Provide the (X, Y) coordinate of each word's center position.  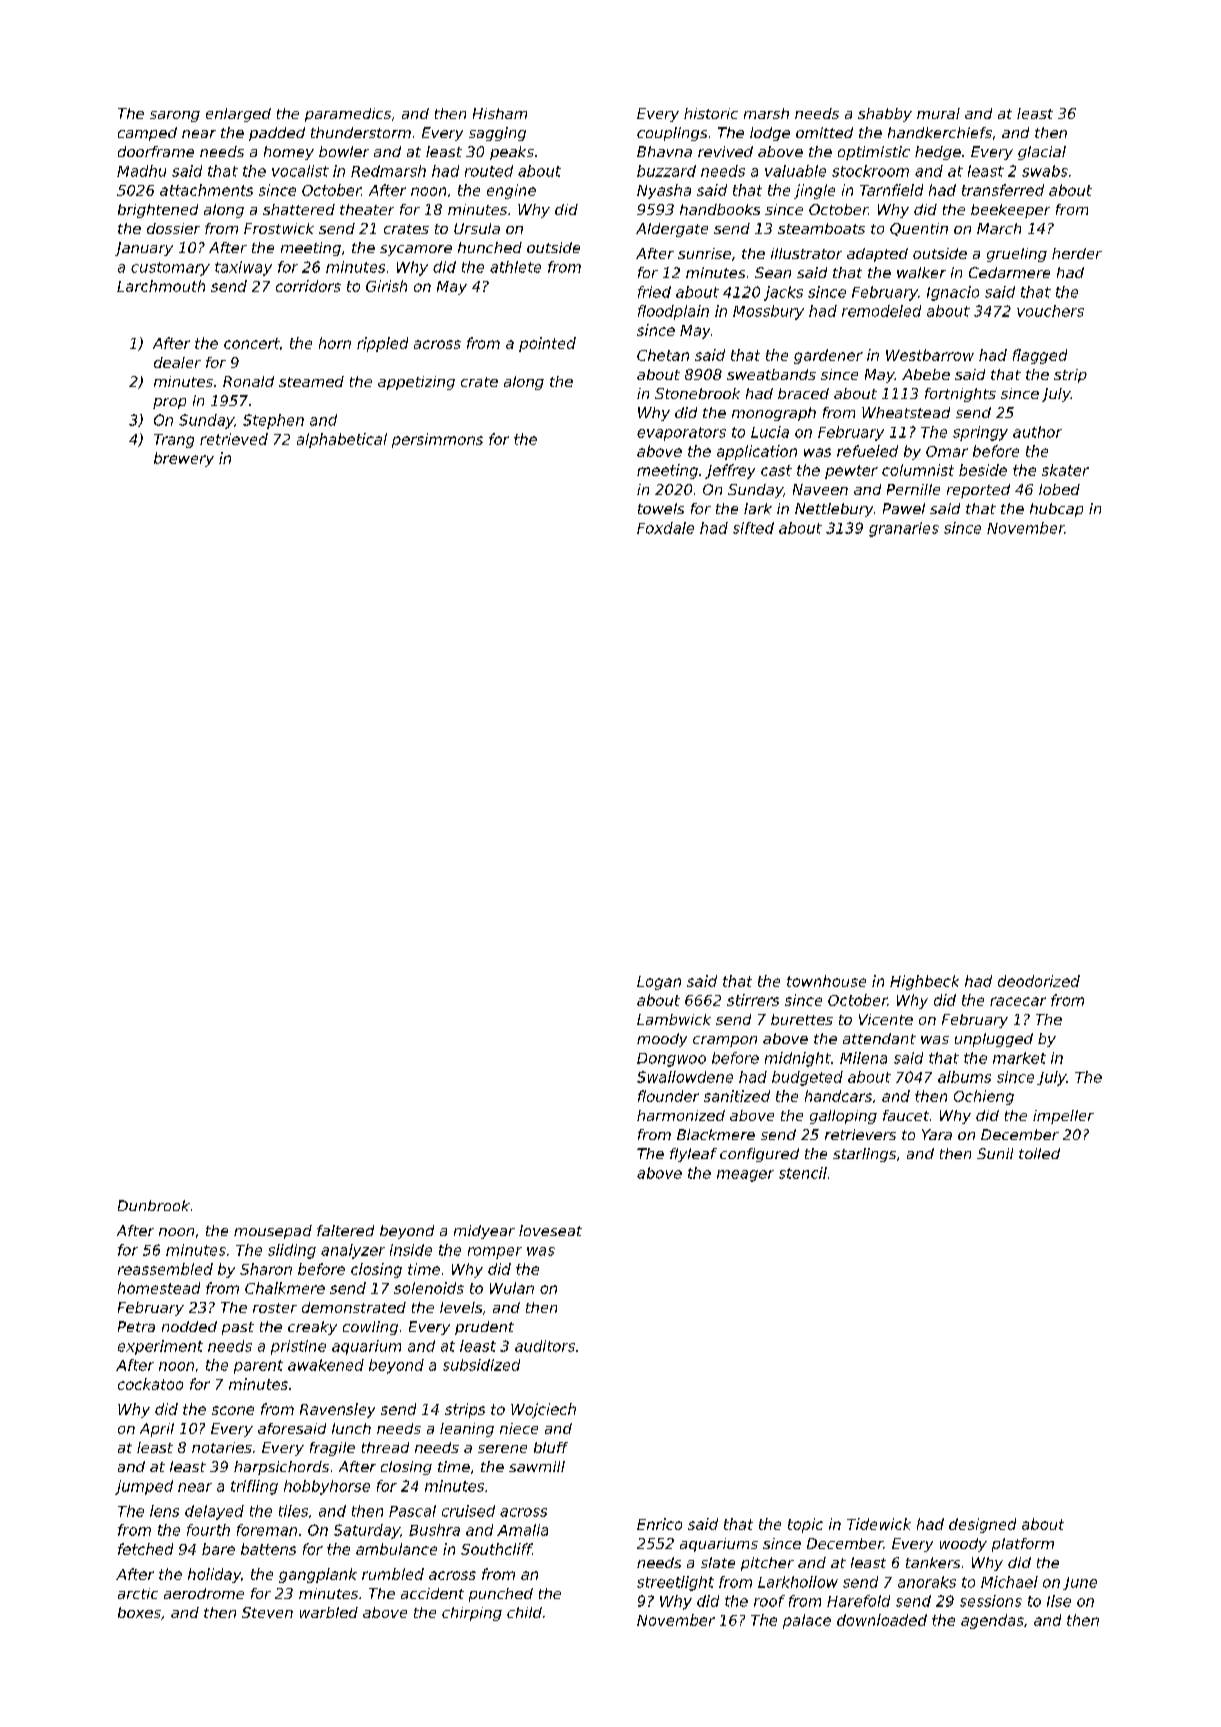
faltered (345, 1230)
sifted (753, 528)
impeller (1063, 1117)
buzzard (666, 171)
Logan (659, 983)
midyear (484, 1232)
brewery (184, 459)
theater (367, 209)
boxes (139, 1612)
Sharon (266, 1269)
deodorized (1039, 981)
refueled (867, 451)
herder (1077, 253)
